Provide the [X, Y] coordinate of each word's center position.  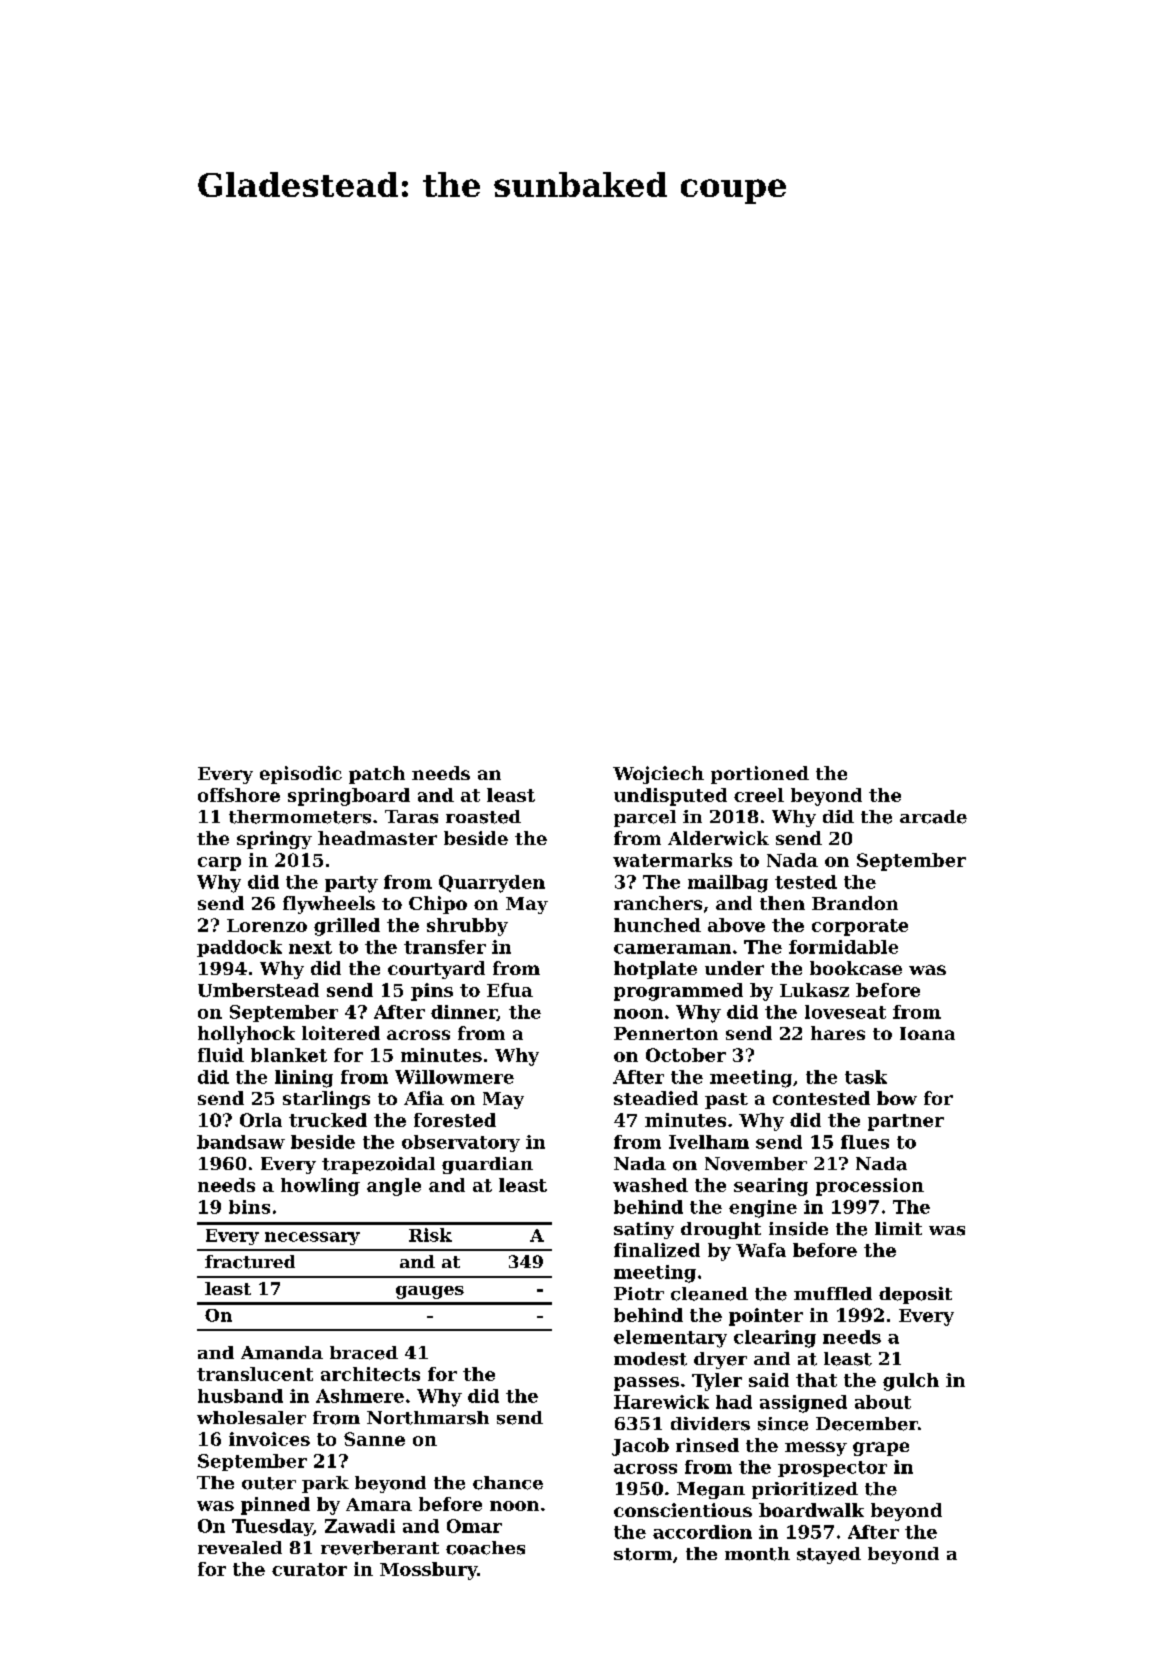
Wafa [761, 1250]
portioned [760, 775]
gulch [911, 1382]
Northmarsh [428, 1418]
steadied [656, 1098]
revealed [240, 1547]
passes [646, 1384]
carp [219, 864]
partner [906, 1122]
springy [274, 840]
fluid [221, 1055]
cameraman [672, 949]
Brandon [855, 903]
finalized [657, 1250]
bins [249, 1207]
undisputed [670, 797]
